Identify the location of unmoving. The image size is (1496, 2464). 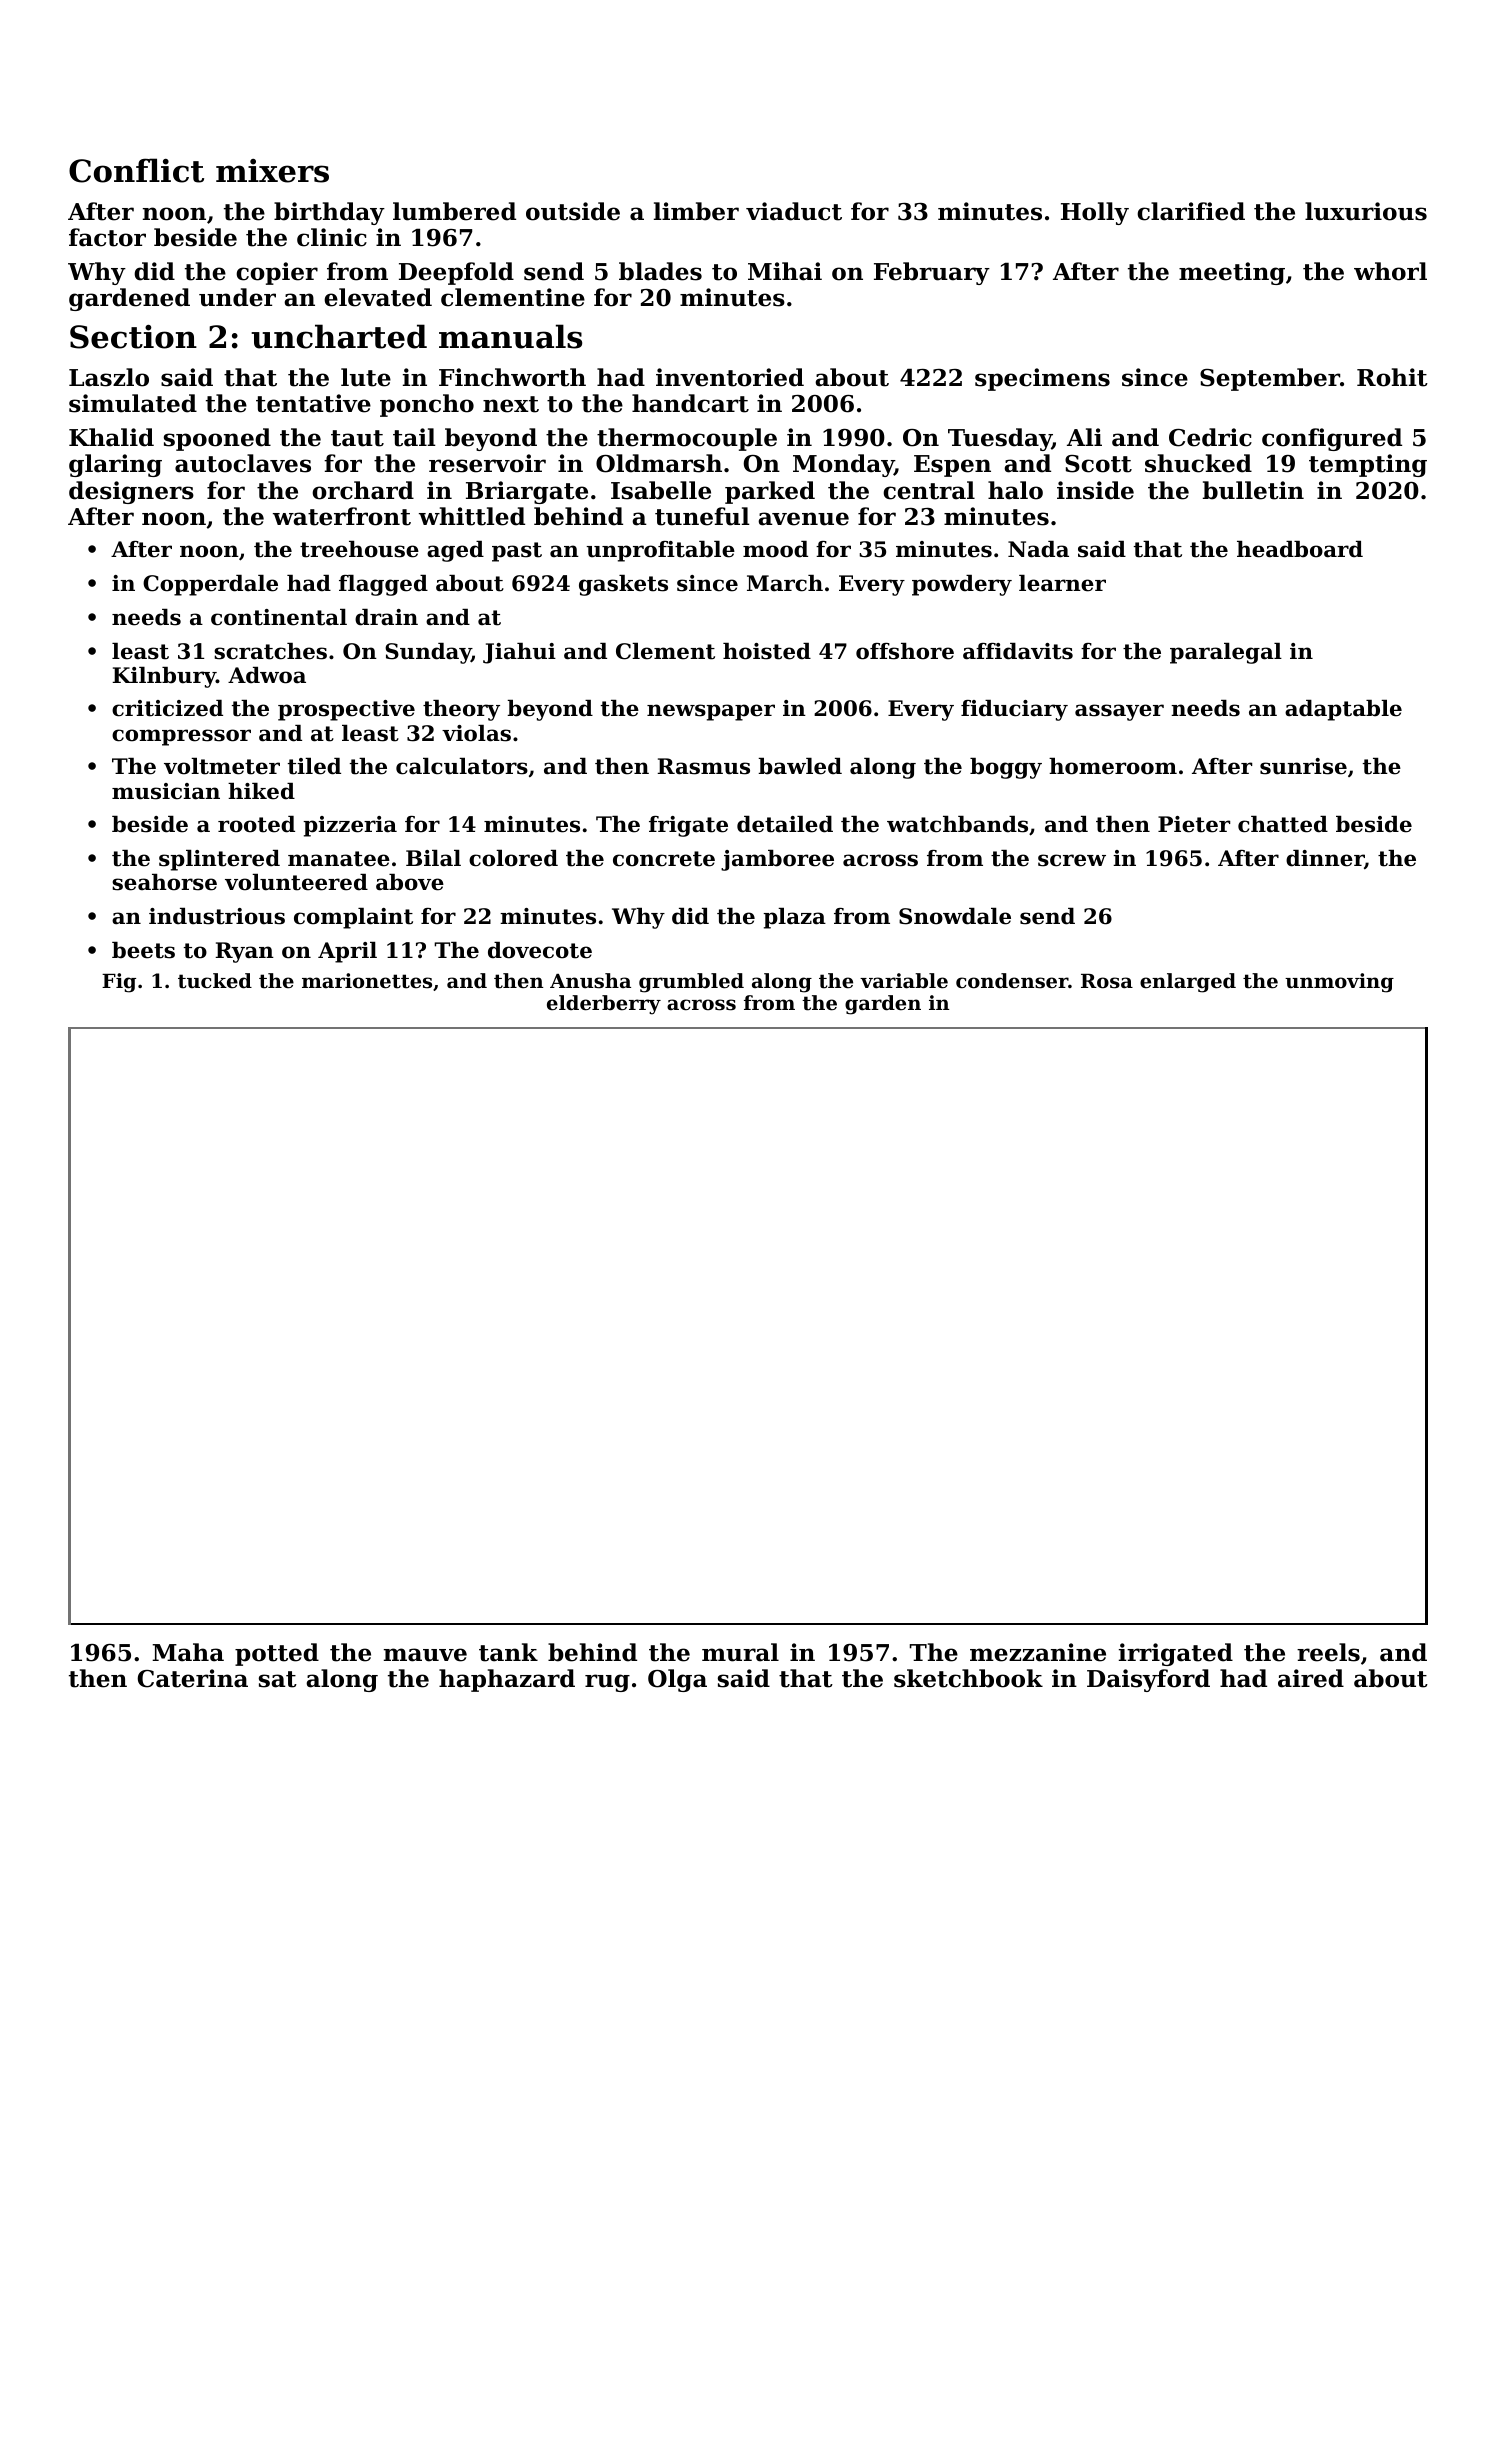
(1339, 983).
